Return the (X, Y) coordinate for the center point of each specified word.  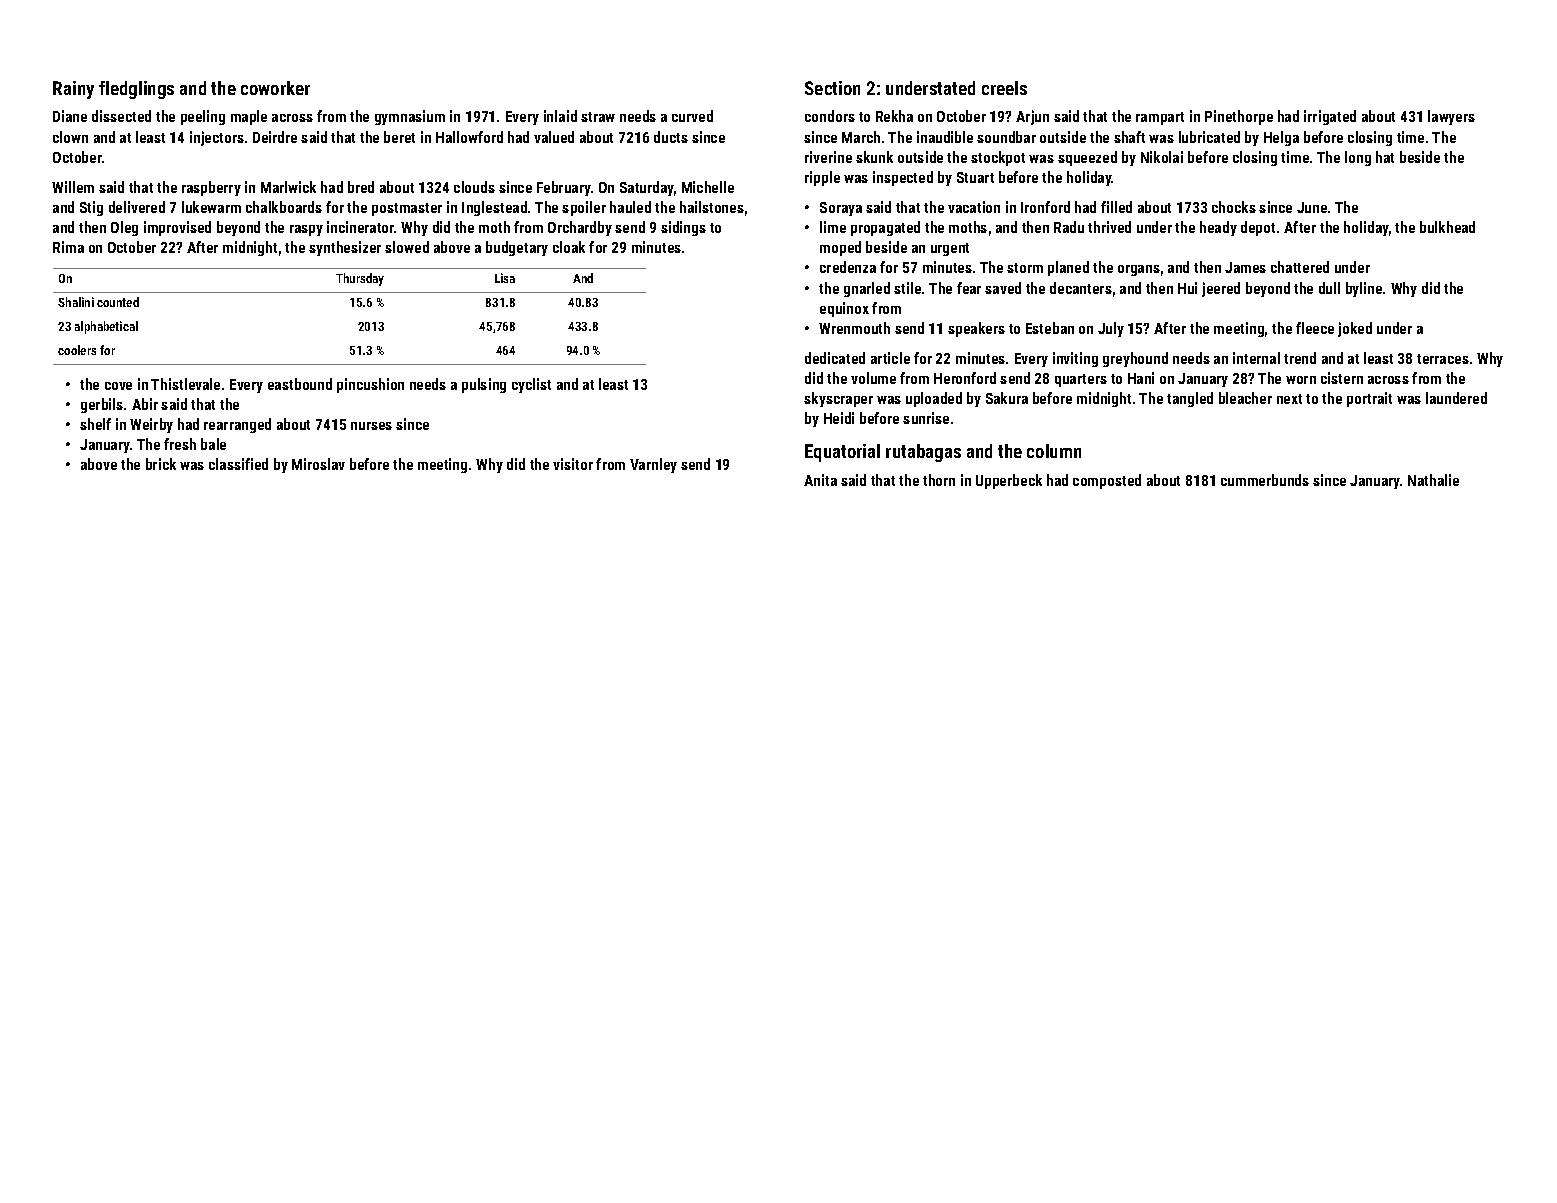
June (1312, 207)
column (1054, 451)
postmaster (407, 209)
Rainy (73, 90)
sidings (683, 228)
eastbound (300, 384)
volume (873, 378)
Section (832, 88)
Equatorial (842, 453)
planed (1068, 268)
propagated (885, 228)
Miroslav (318, 464)
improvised (177, 228)
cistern (1342, 378)
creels (1004, 88)
